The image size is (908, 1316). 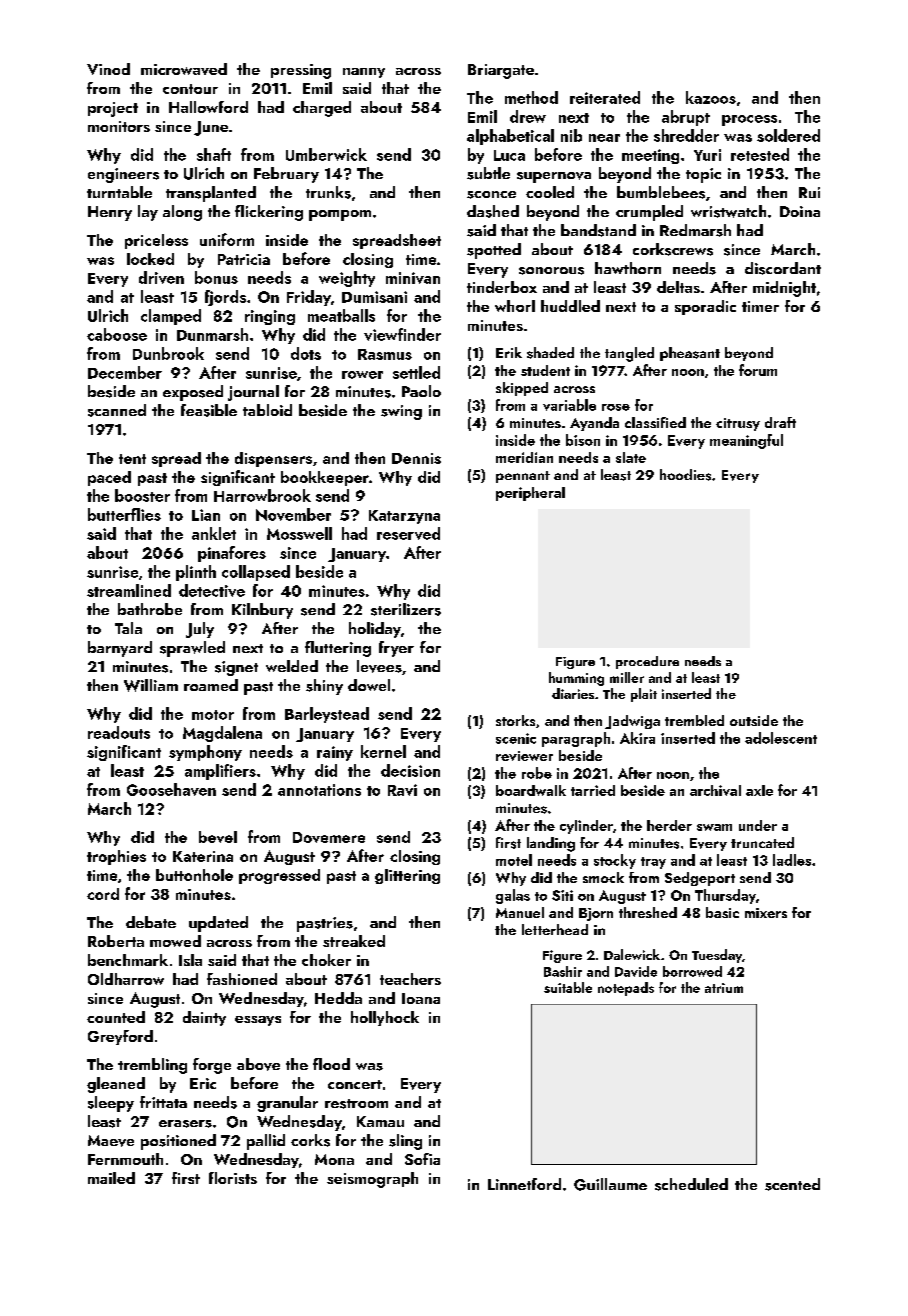 What do you see at coordinates (749, 120) in the screenshot?
I see `process` at bounding box center [749, 120].
